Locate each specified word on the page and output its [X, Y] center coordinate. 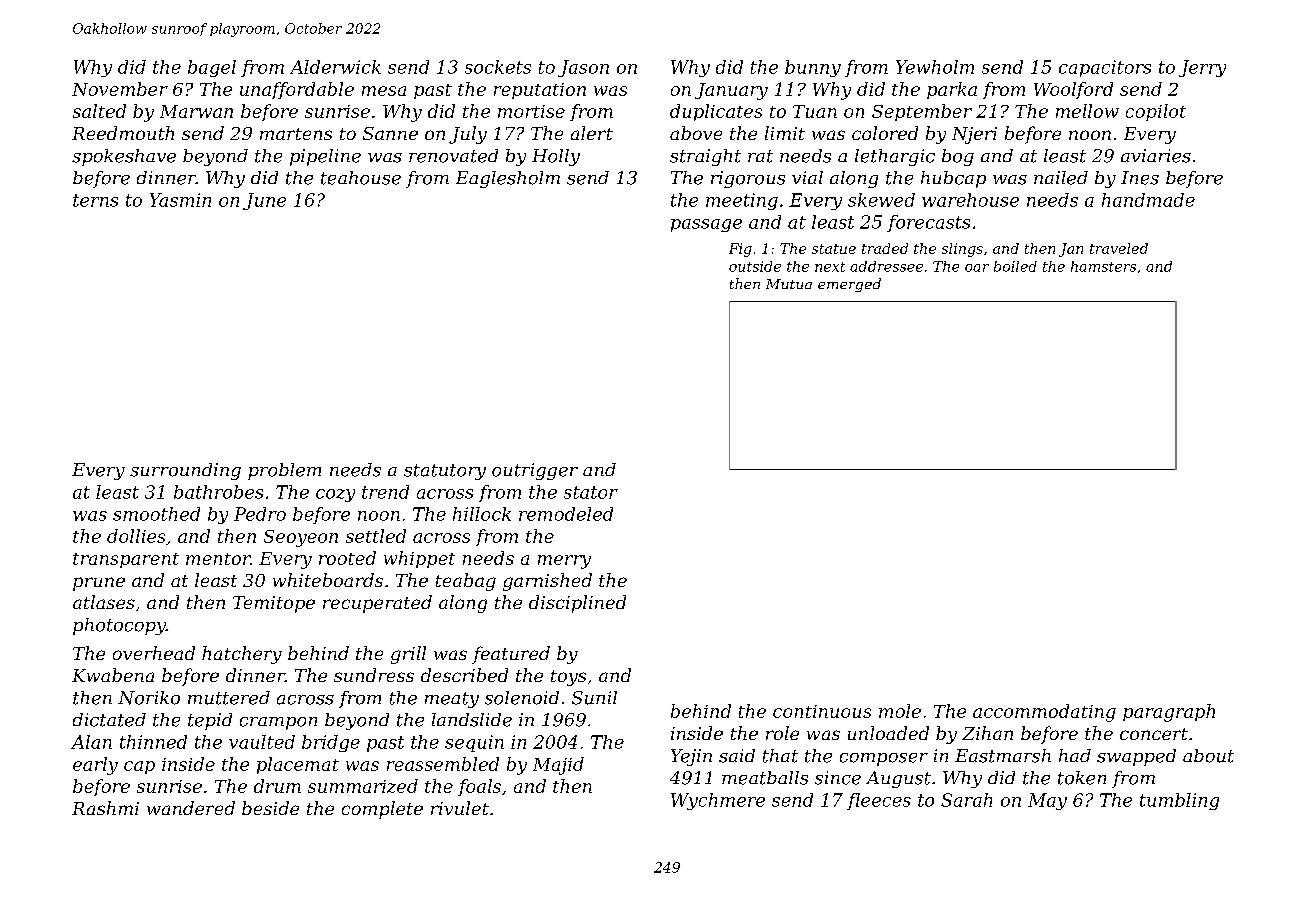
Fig [740, 250]
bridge [331, 743]
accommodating [1044, 713]
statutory [445, 472]
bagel [212, 68]
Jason [583, 68]
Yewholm [935, 67]
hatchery [242, 655]
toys [568, 678]
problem [284, 471]
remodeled [566, 514]
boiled [1015, 266]
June [264, 201]
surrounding [185, 471]
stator [591, 492]
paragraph [1169, 713]
